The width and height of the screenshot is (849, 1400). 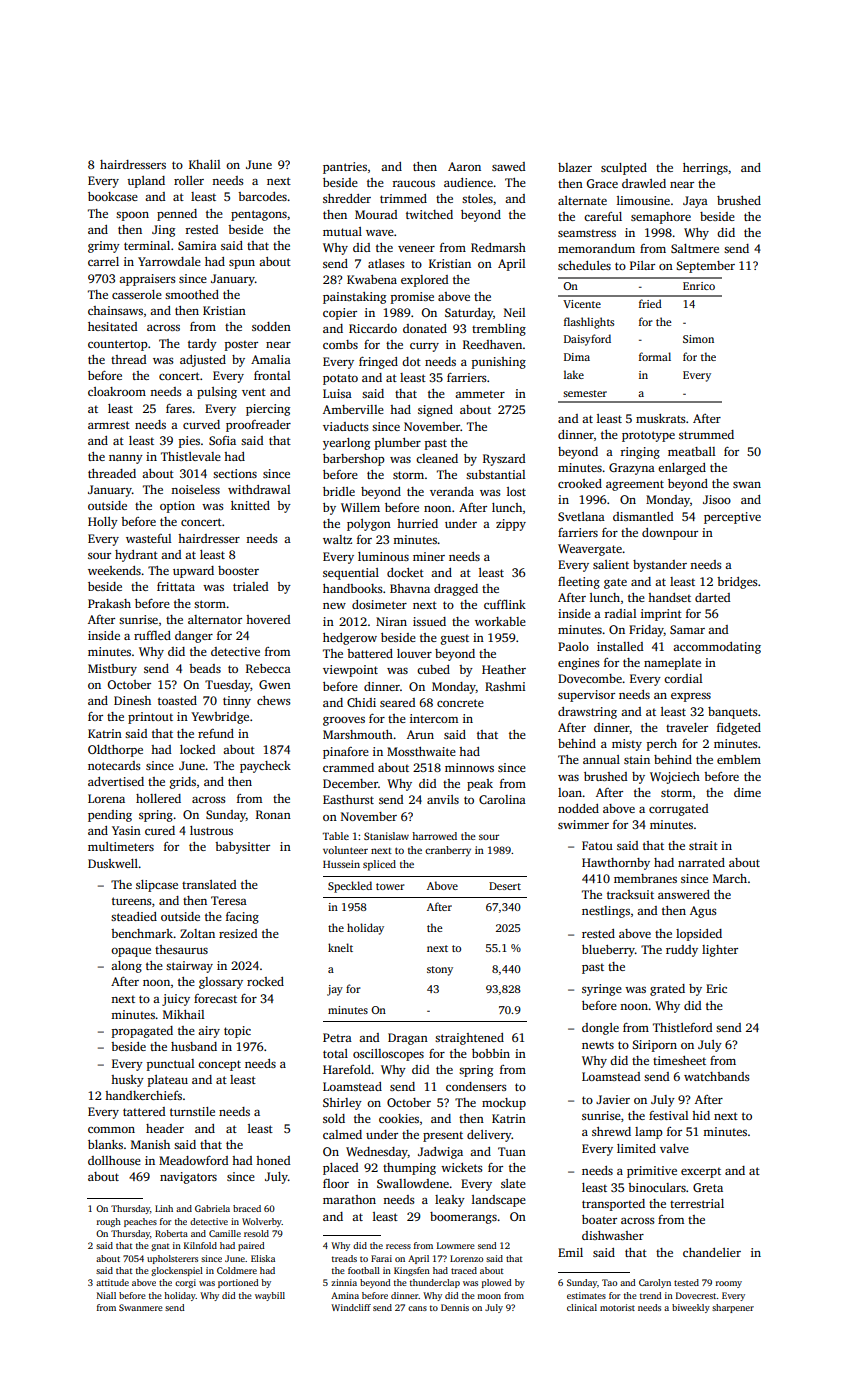 I want to click on along, so click(x=126, y=967).
